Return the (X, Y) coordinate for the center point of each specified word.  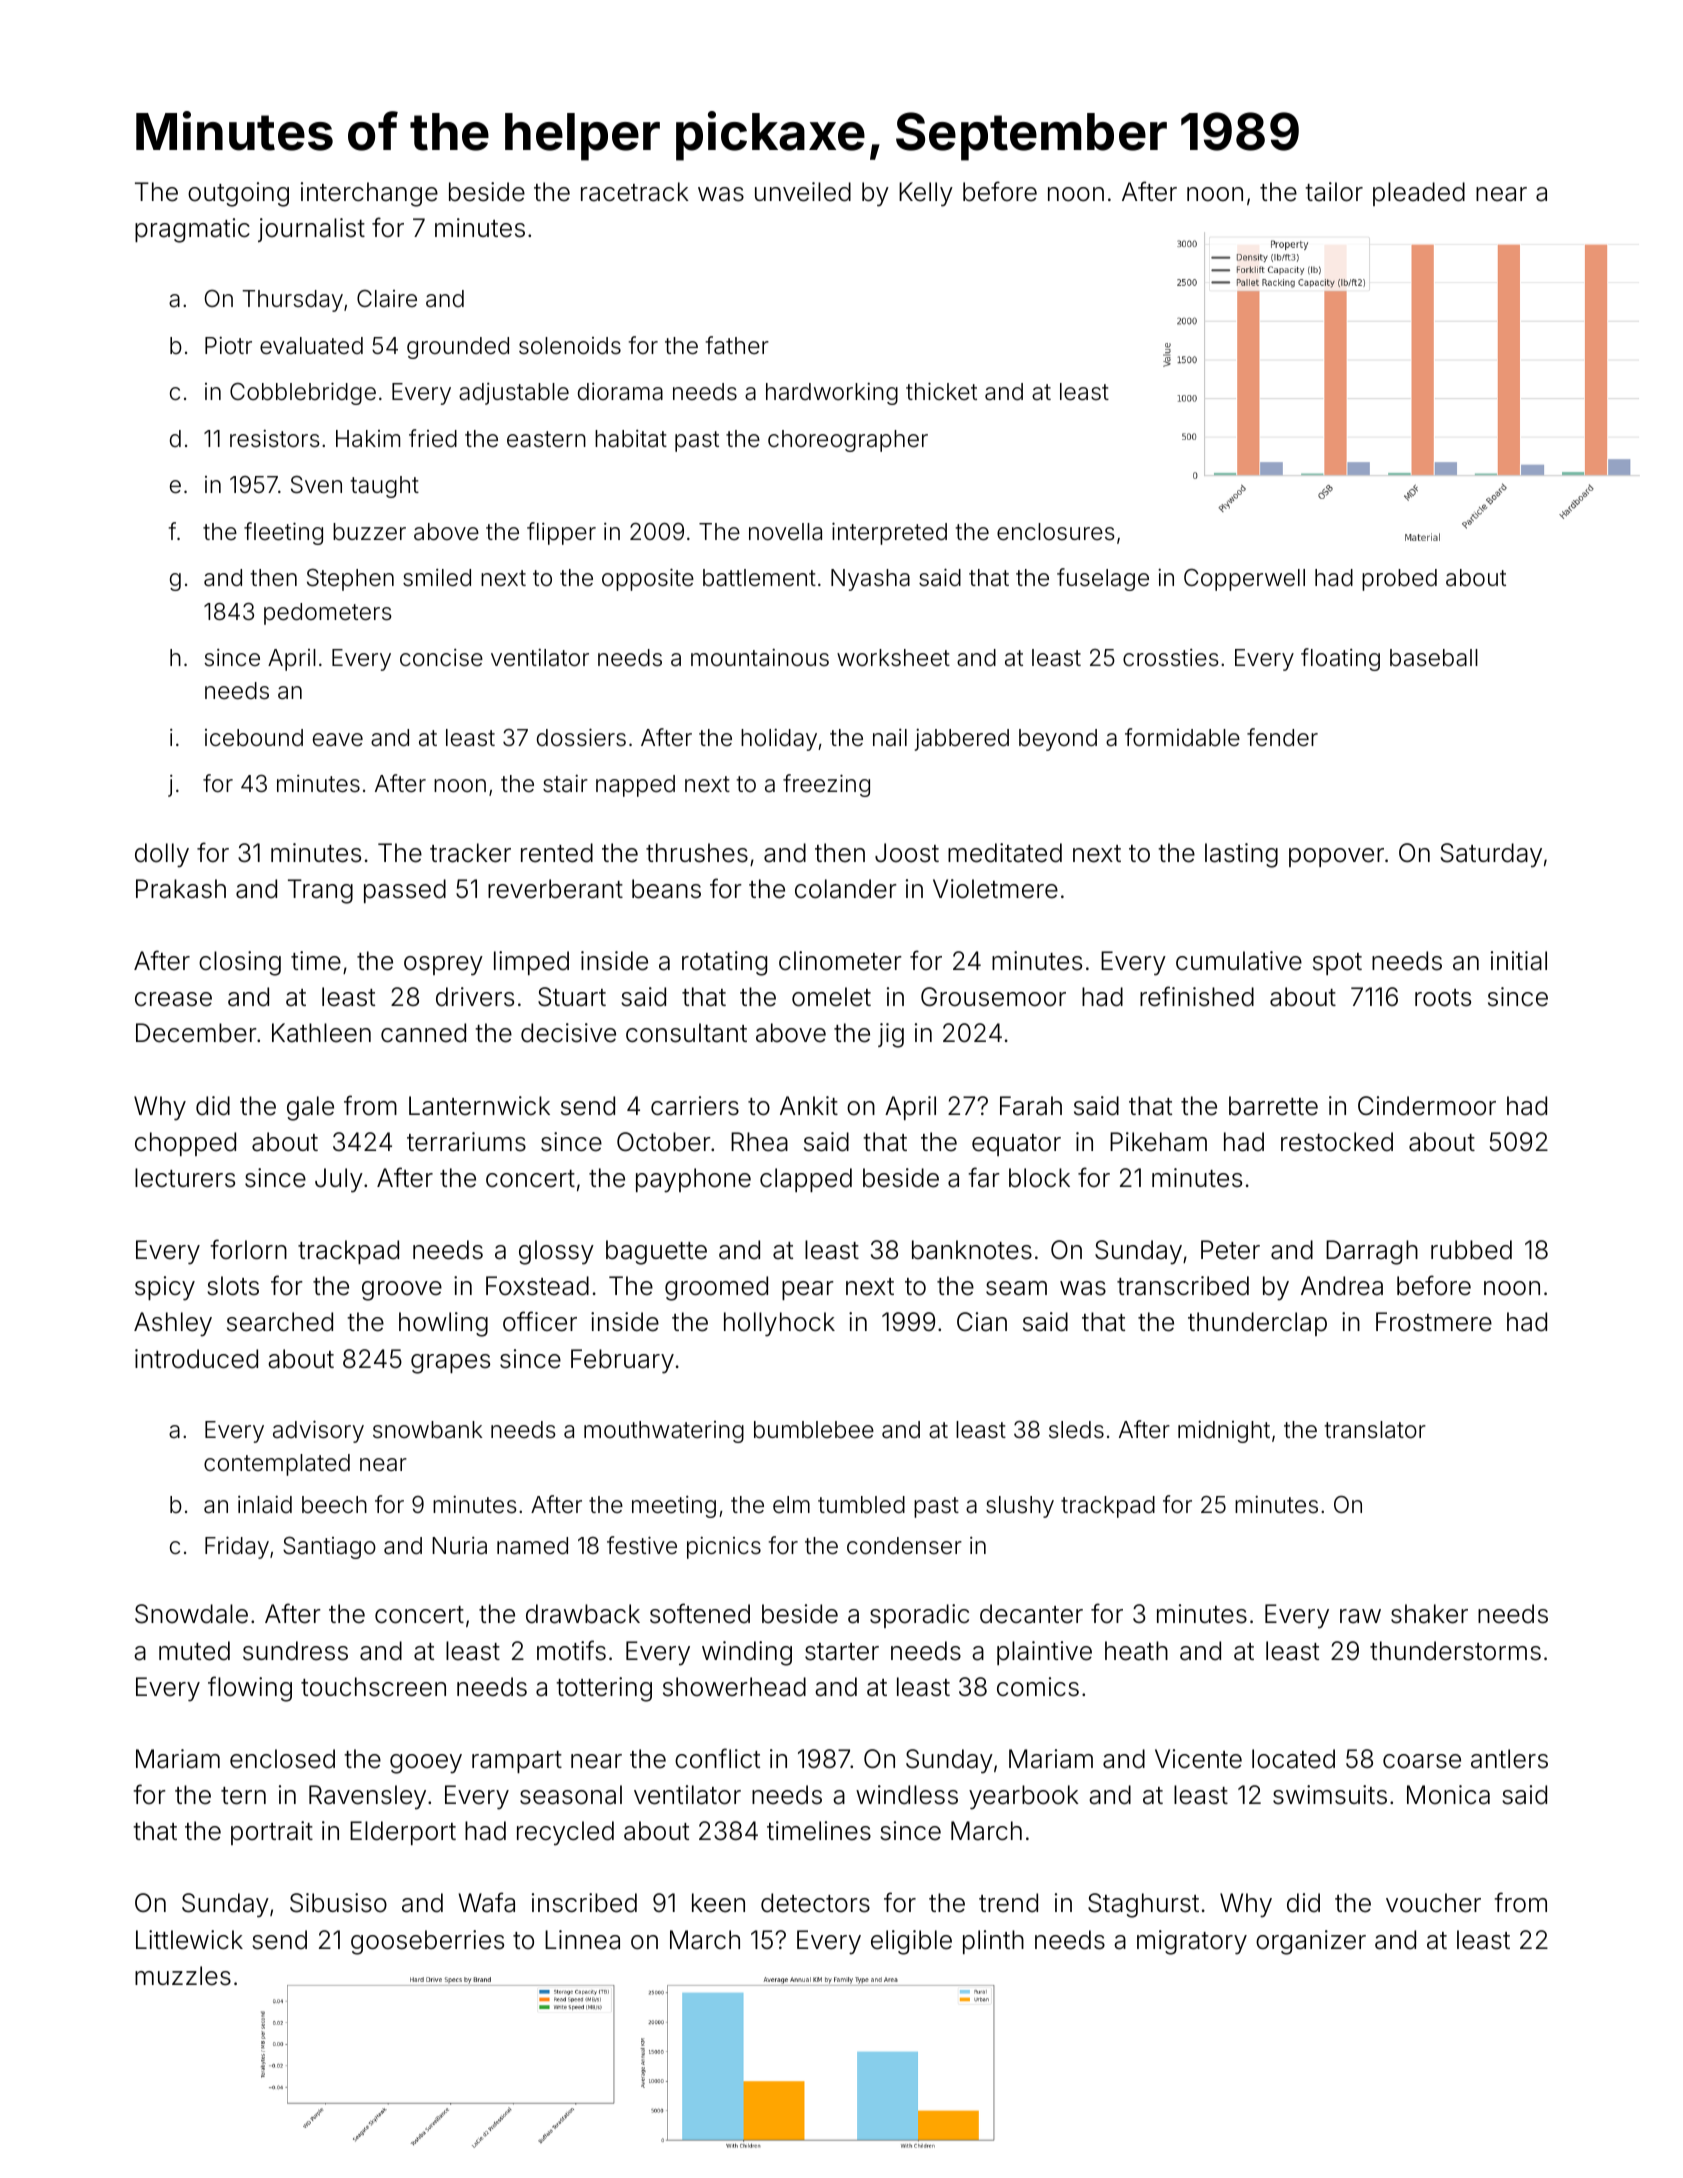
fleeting (283, 533)
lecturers (185, 1178)
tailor (1334, 192)
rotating (724, 963)
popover (1336, 857)
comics (1038, 1687)
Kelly (926, 194)
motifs (571, 1650)
